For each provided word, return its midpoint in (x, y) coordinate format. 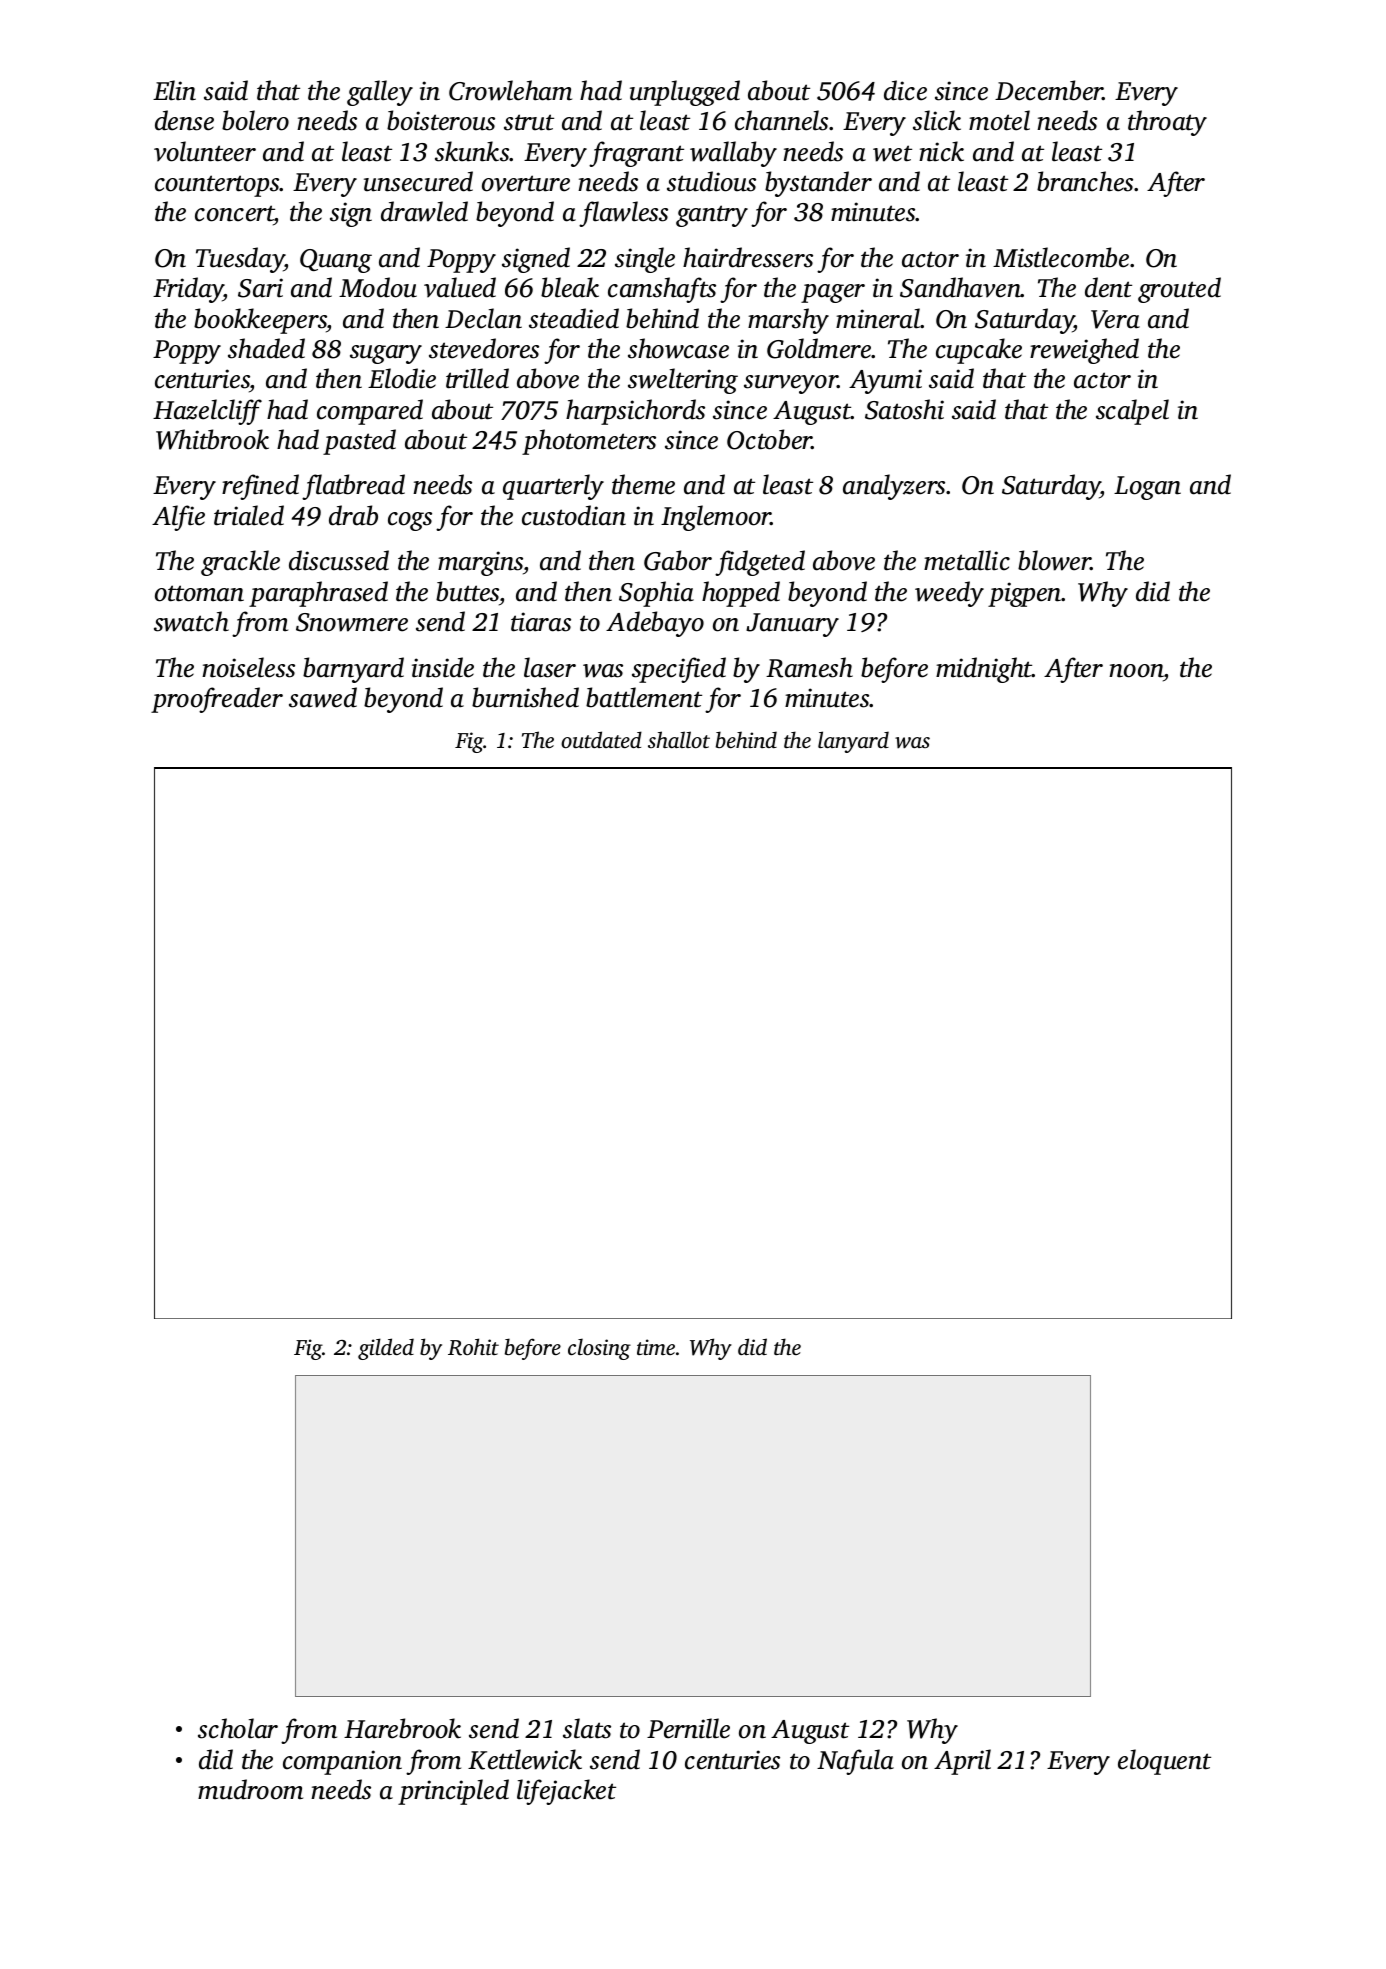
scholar (238, 1728)
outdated (601, 739)
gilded (386, 1349)
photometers (589, 442)
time (656, 1347)
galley (380, 93)
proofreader (217, 700)
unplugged (685, 93)
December (1049, 90)
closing (599, 1349)
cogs (410, 521)
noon (1136, 671)
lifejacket (566, 1792)
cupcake (979, 351)
